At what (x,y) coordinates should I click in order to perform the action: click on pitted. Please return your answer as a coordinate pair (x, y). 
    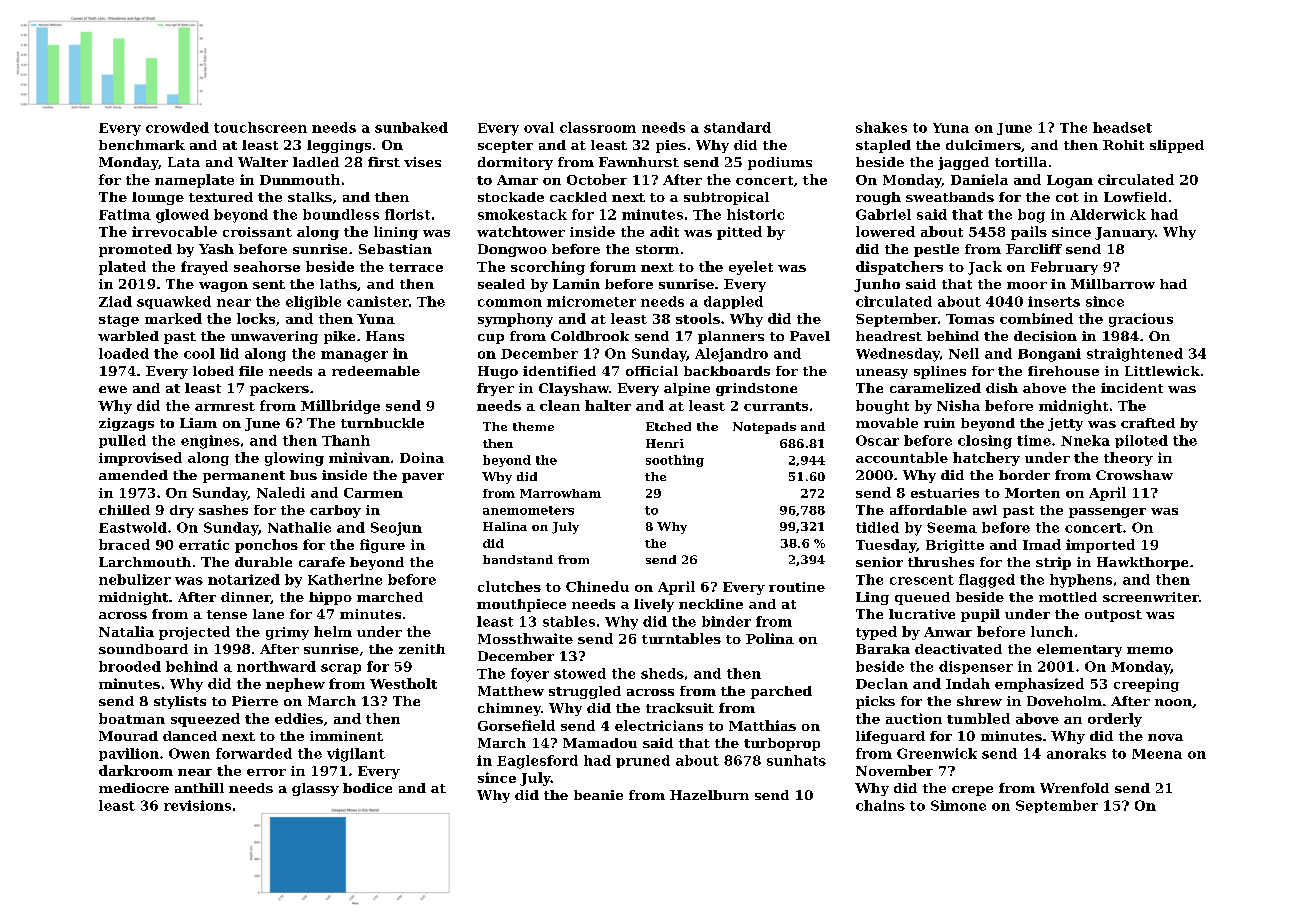
    Looking at the image, I should click on (739, 233).
